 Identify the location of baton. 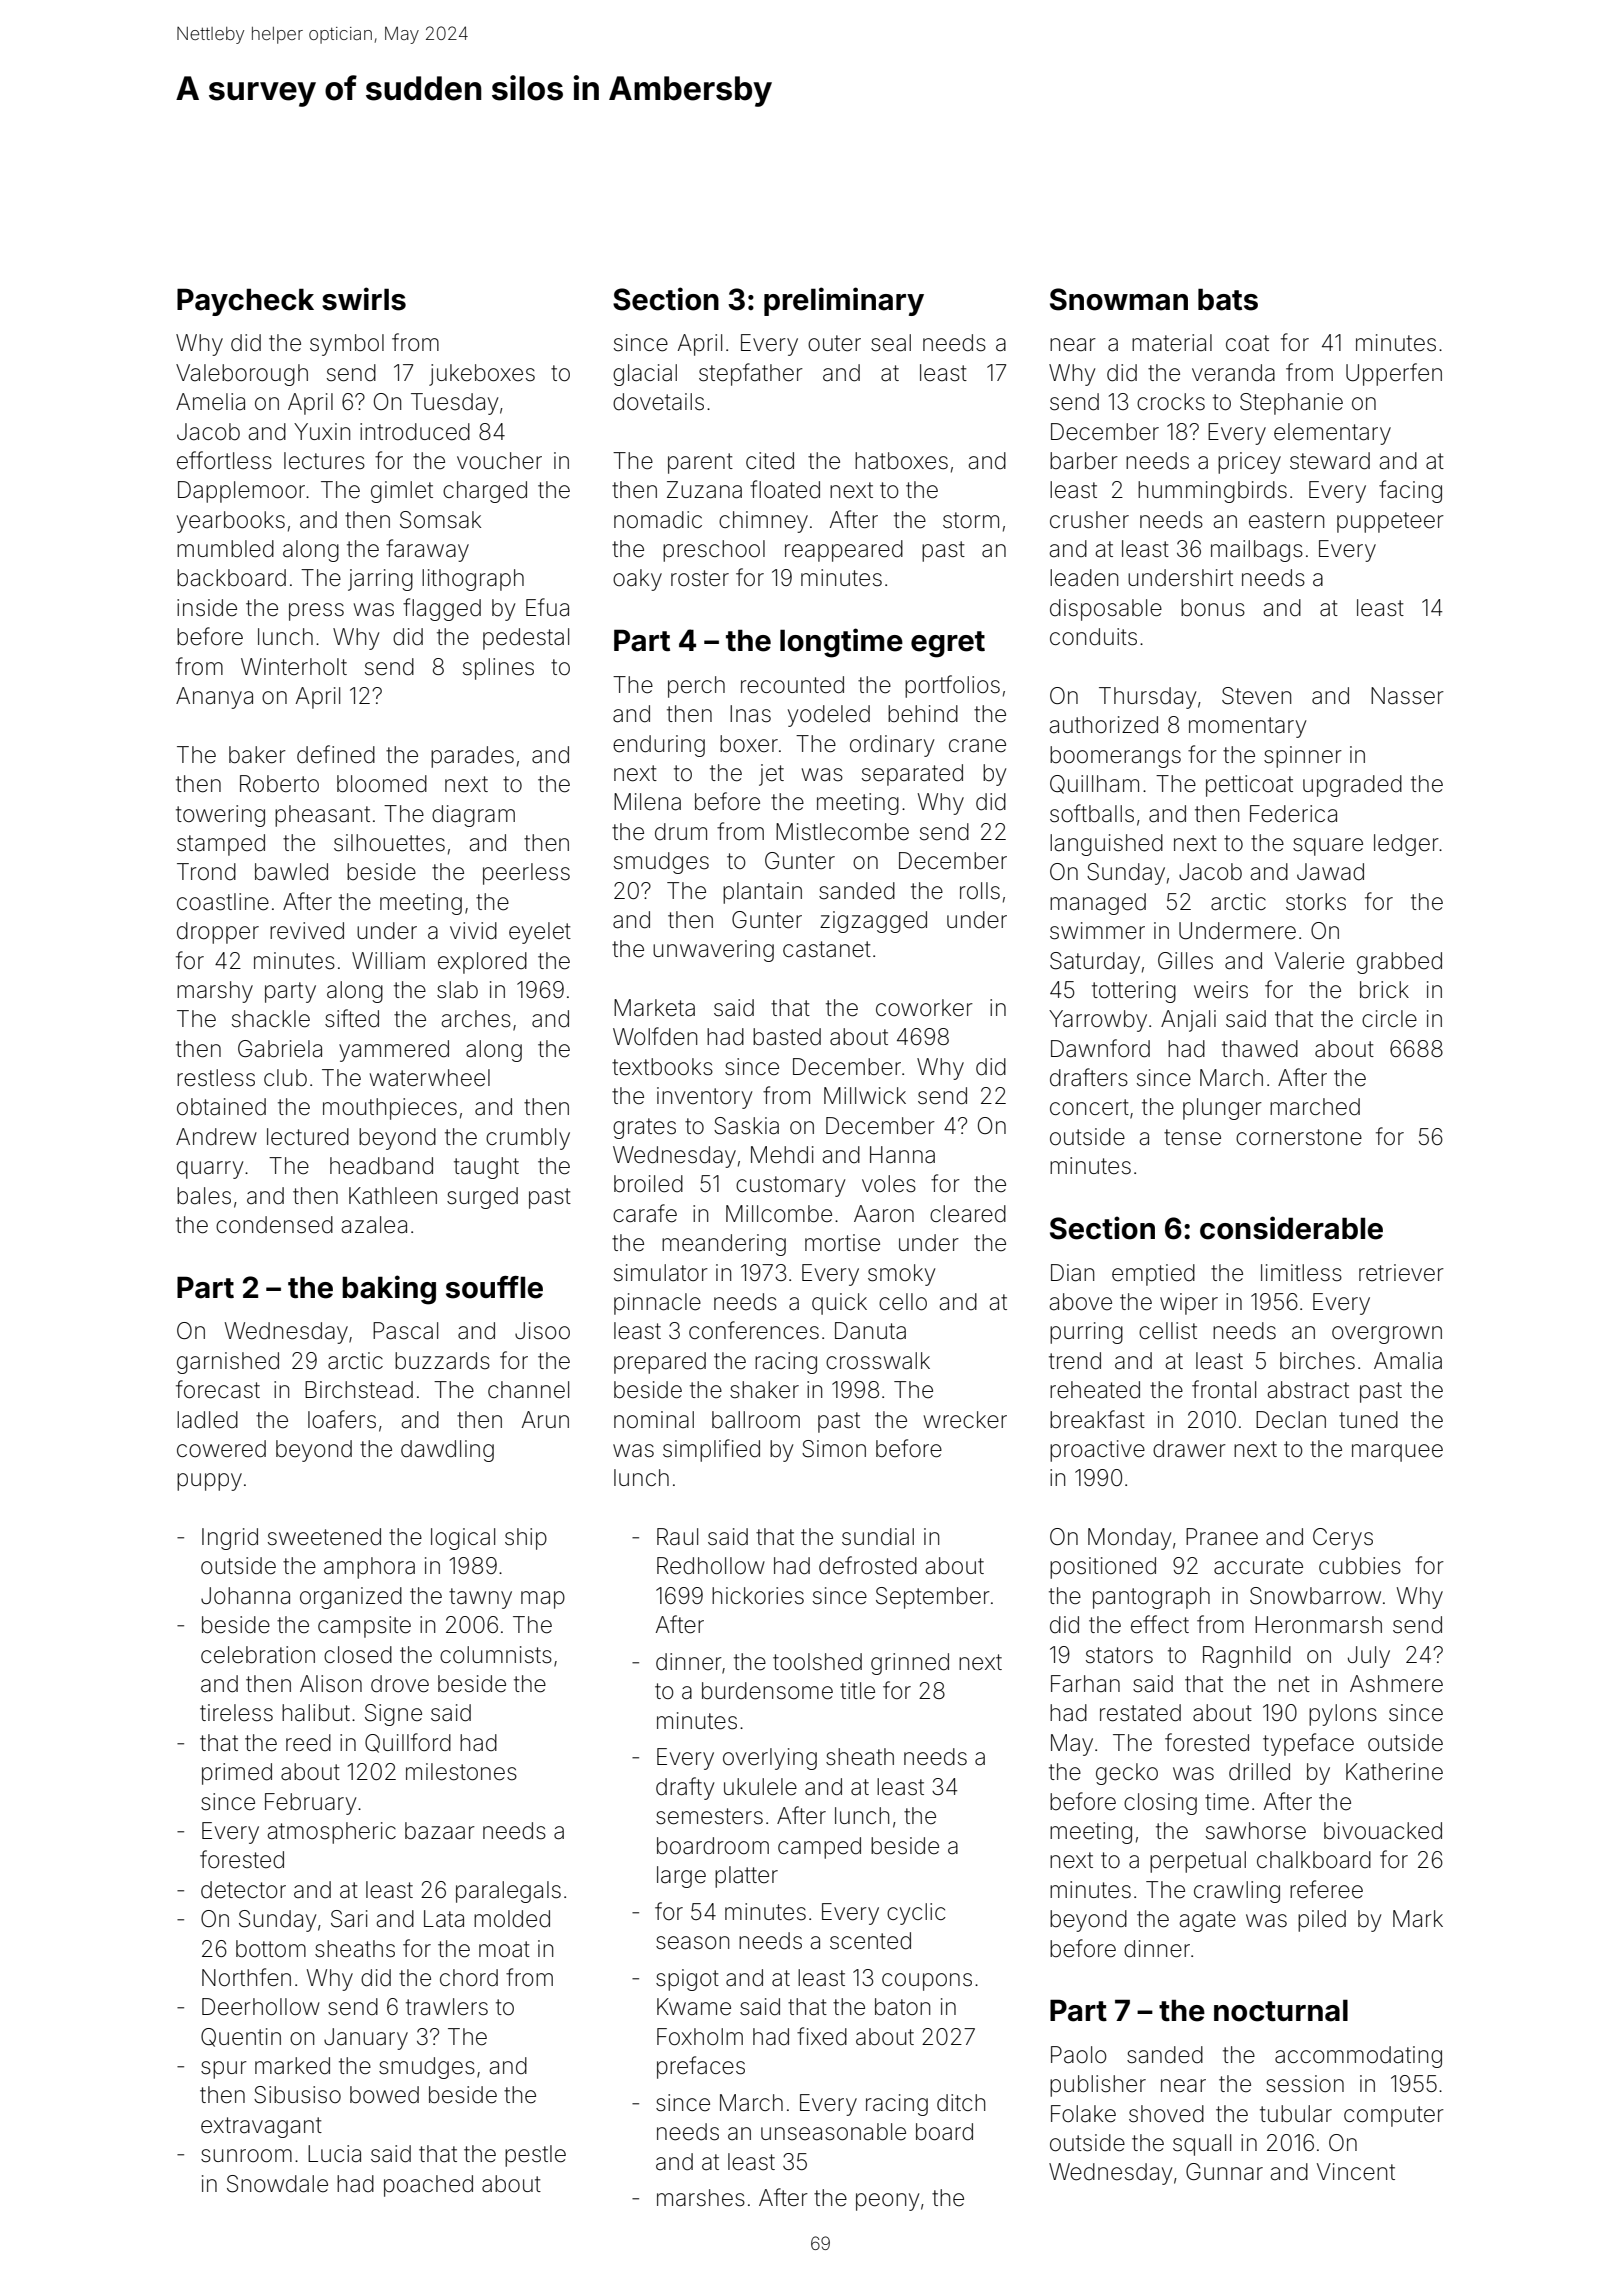
(902, 2007).
